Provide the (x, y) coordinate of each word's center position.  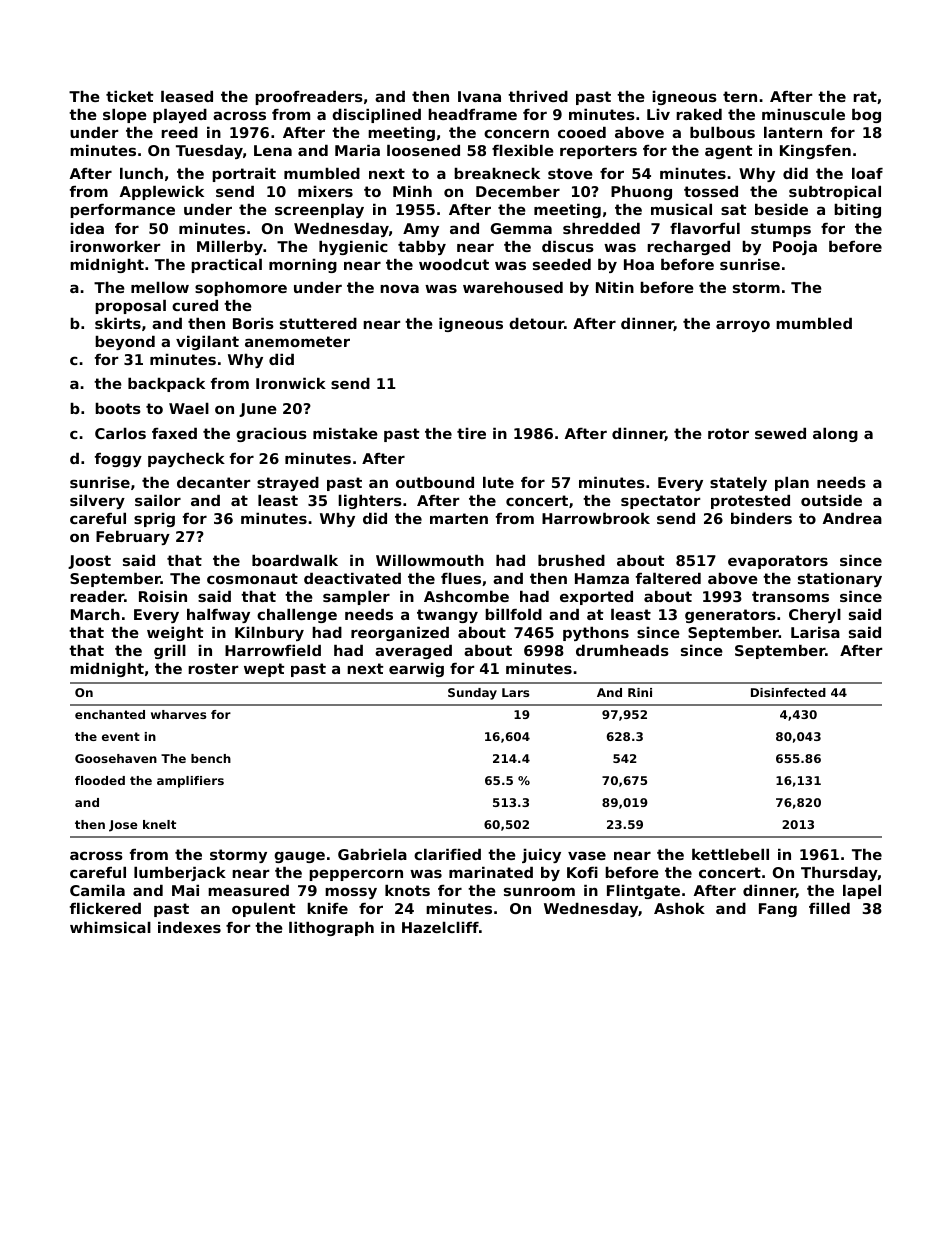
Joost (89, 562)
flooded (100, 780)
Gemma (521, 228)
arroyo (743, 326)
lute (498, 482)
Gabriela (372, 854)
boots (118, 408)
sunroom (539, 891)
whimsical (110, 927)
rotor (728, 433)
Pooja (795, 248)
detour (536, 323)
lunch (141, 173)
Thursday (839, 874)
